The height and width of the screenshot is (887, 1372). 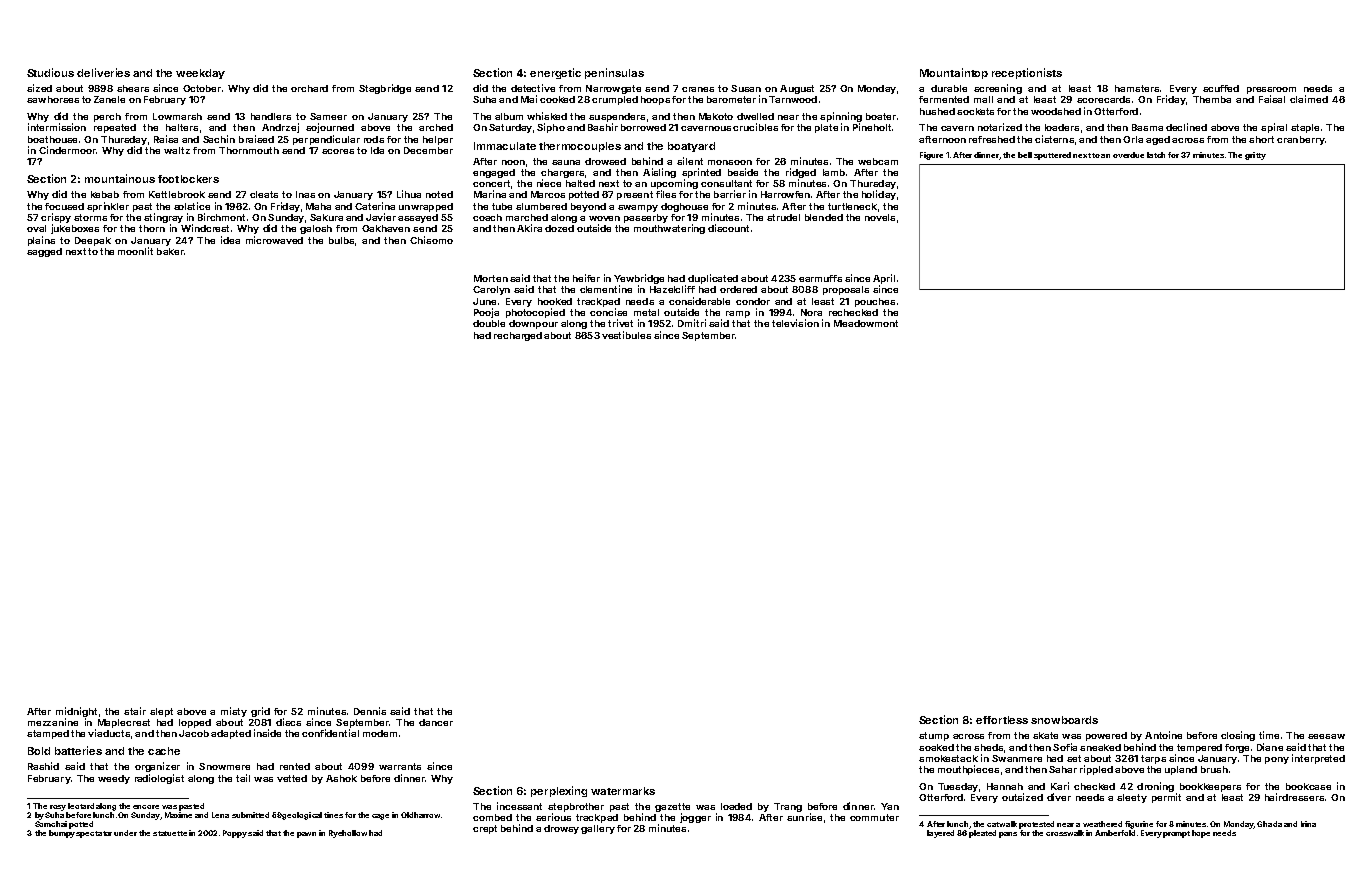 What do you see at coordinates (940, 834) in the screenshot?
I see `layered` at bounding box center [940, 834].
